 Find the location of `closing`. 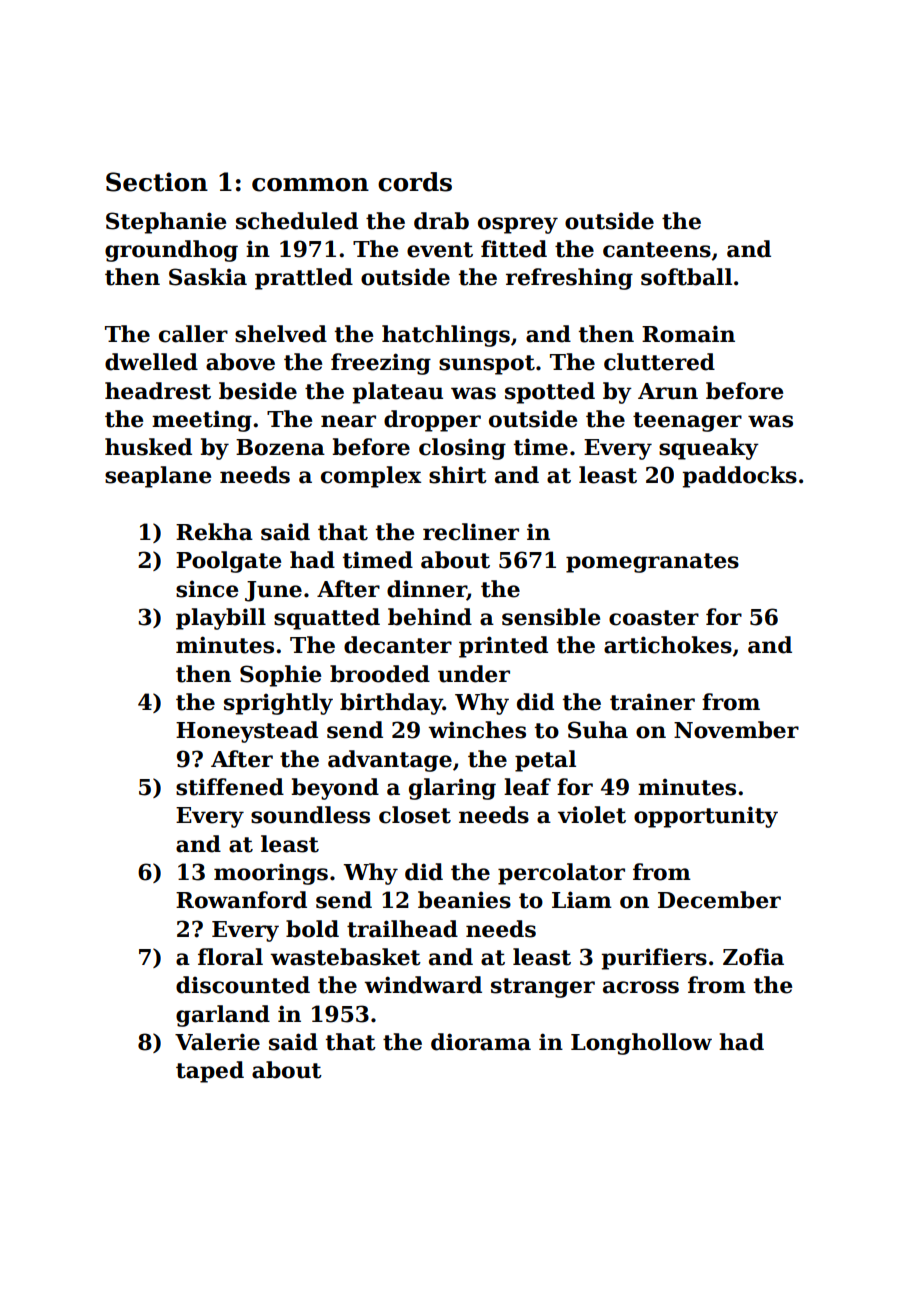

closing is located at coordinates (462, 449).
